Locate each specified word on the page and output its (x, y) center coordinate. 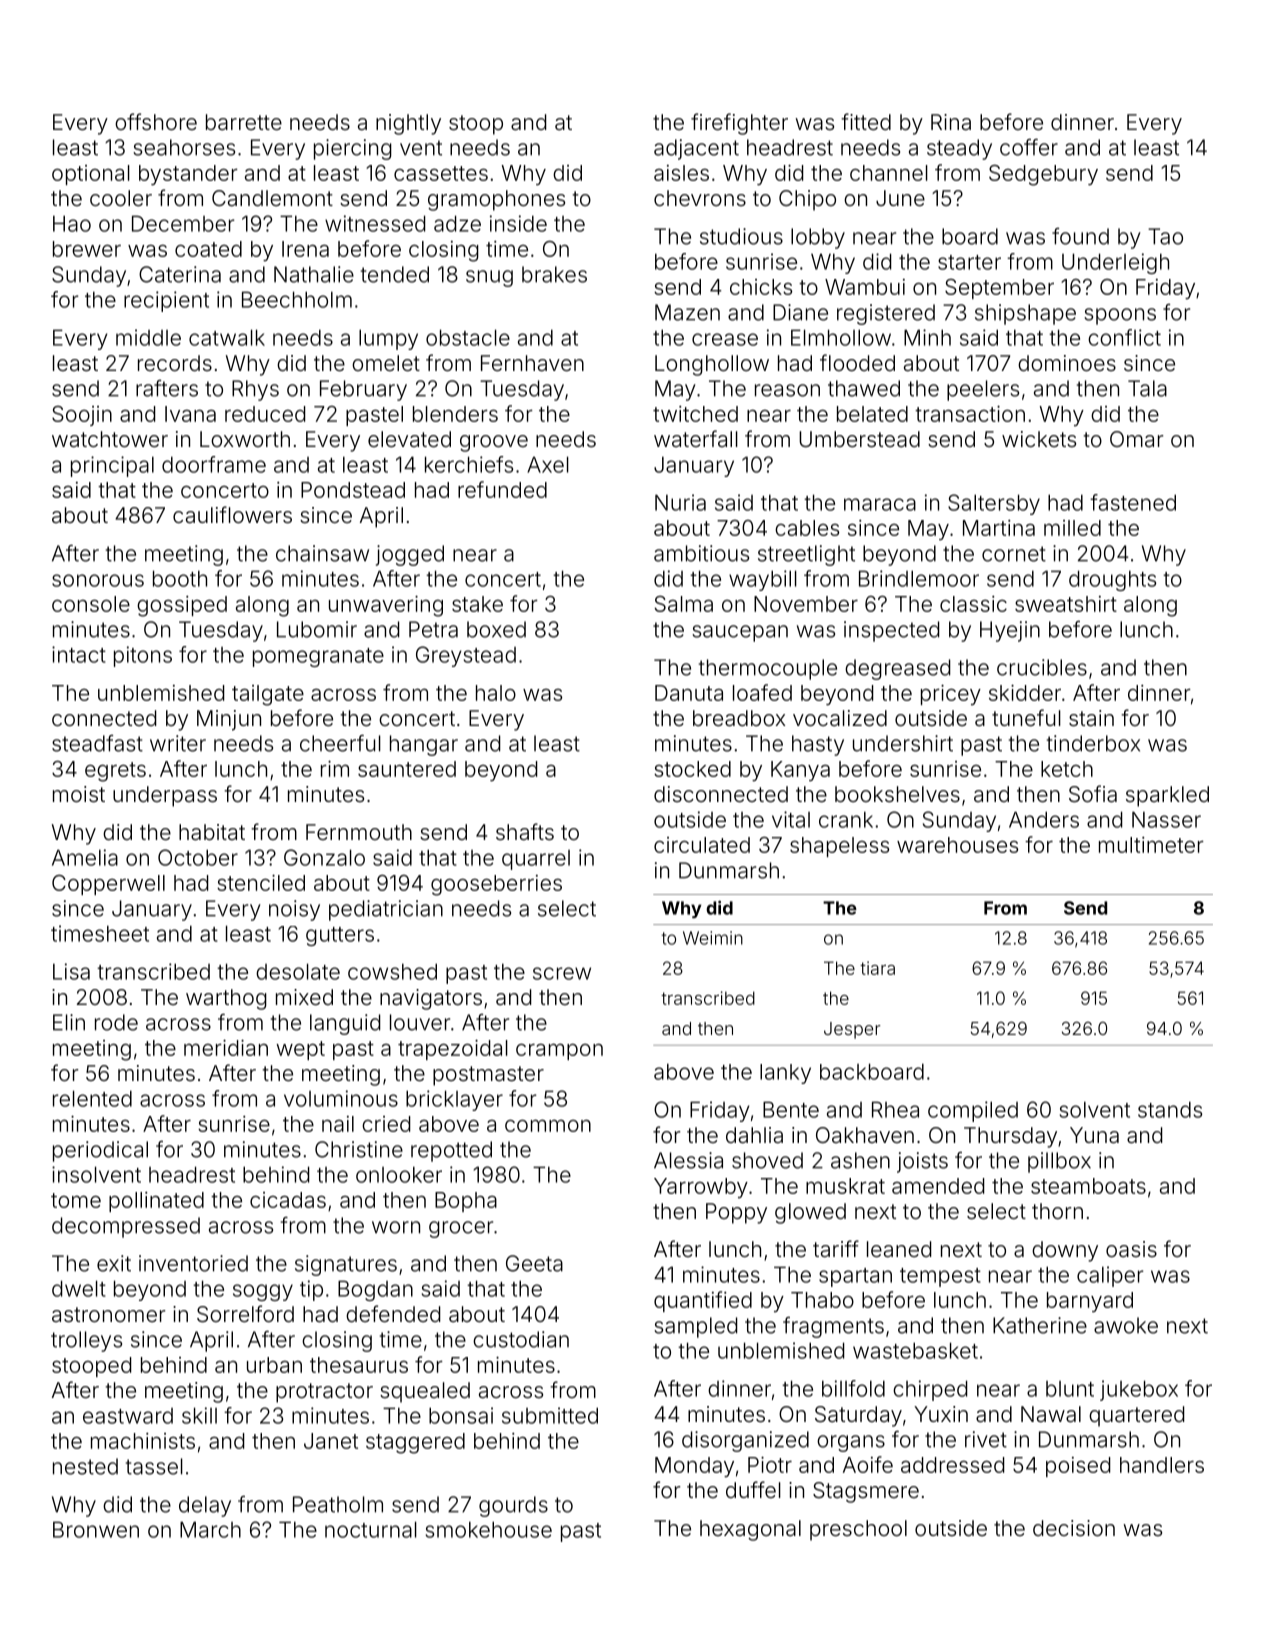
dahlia (754, 1135)
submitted (550, 1415)
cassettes (441, 173)
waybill (763, 580)
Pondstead (353, 490)
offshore (156, 121)
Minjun (229, 720)
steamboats (1088, 1186)
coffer (1029, 147)
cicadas (288, 1200)
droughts (1112, 580)
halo (496, 693)
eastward (128, 1416)
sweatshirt (1066, 604)
